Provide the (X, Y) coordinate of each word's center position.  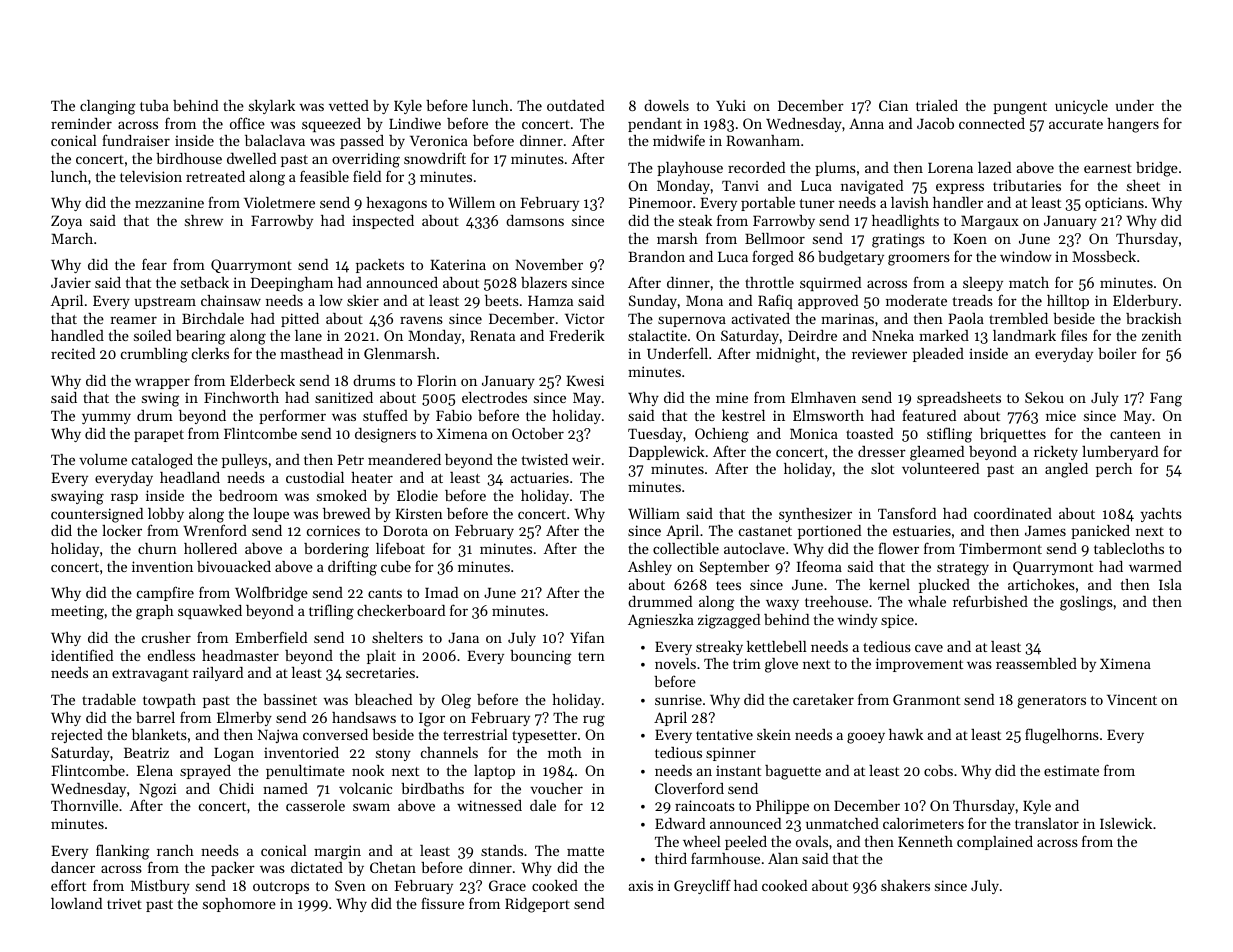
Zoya (66, 222)
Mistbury (160, 887)
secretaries (380, 672)
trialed (937, 105)
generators (1051, 702)
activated (760, 318)
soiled (153, 335)
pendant (655, 125)
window (1026, 256)
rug (594, 721)
